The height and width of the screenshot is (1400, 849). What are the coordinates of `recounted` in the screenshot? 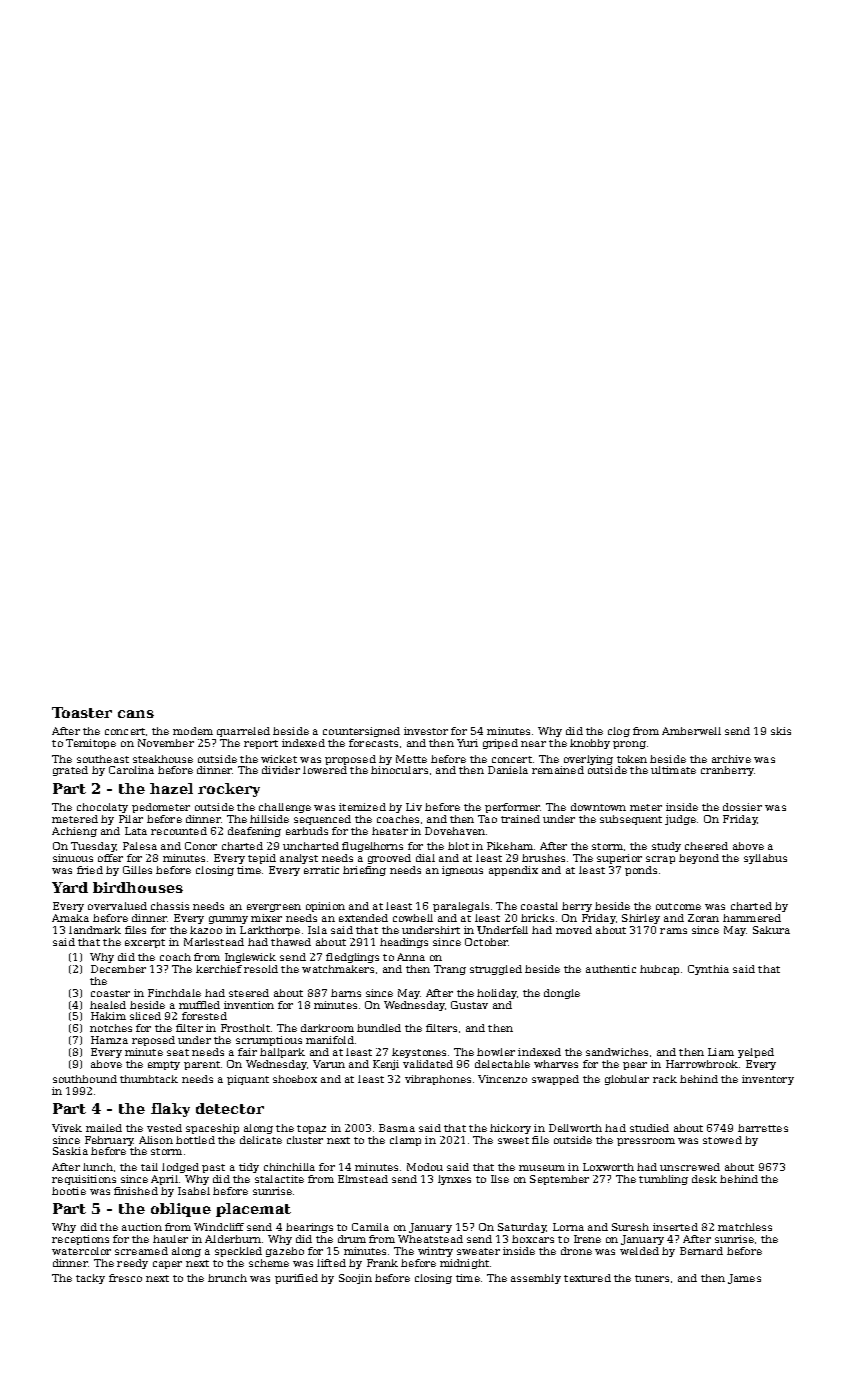 It's located at (179, 831).
